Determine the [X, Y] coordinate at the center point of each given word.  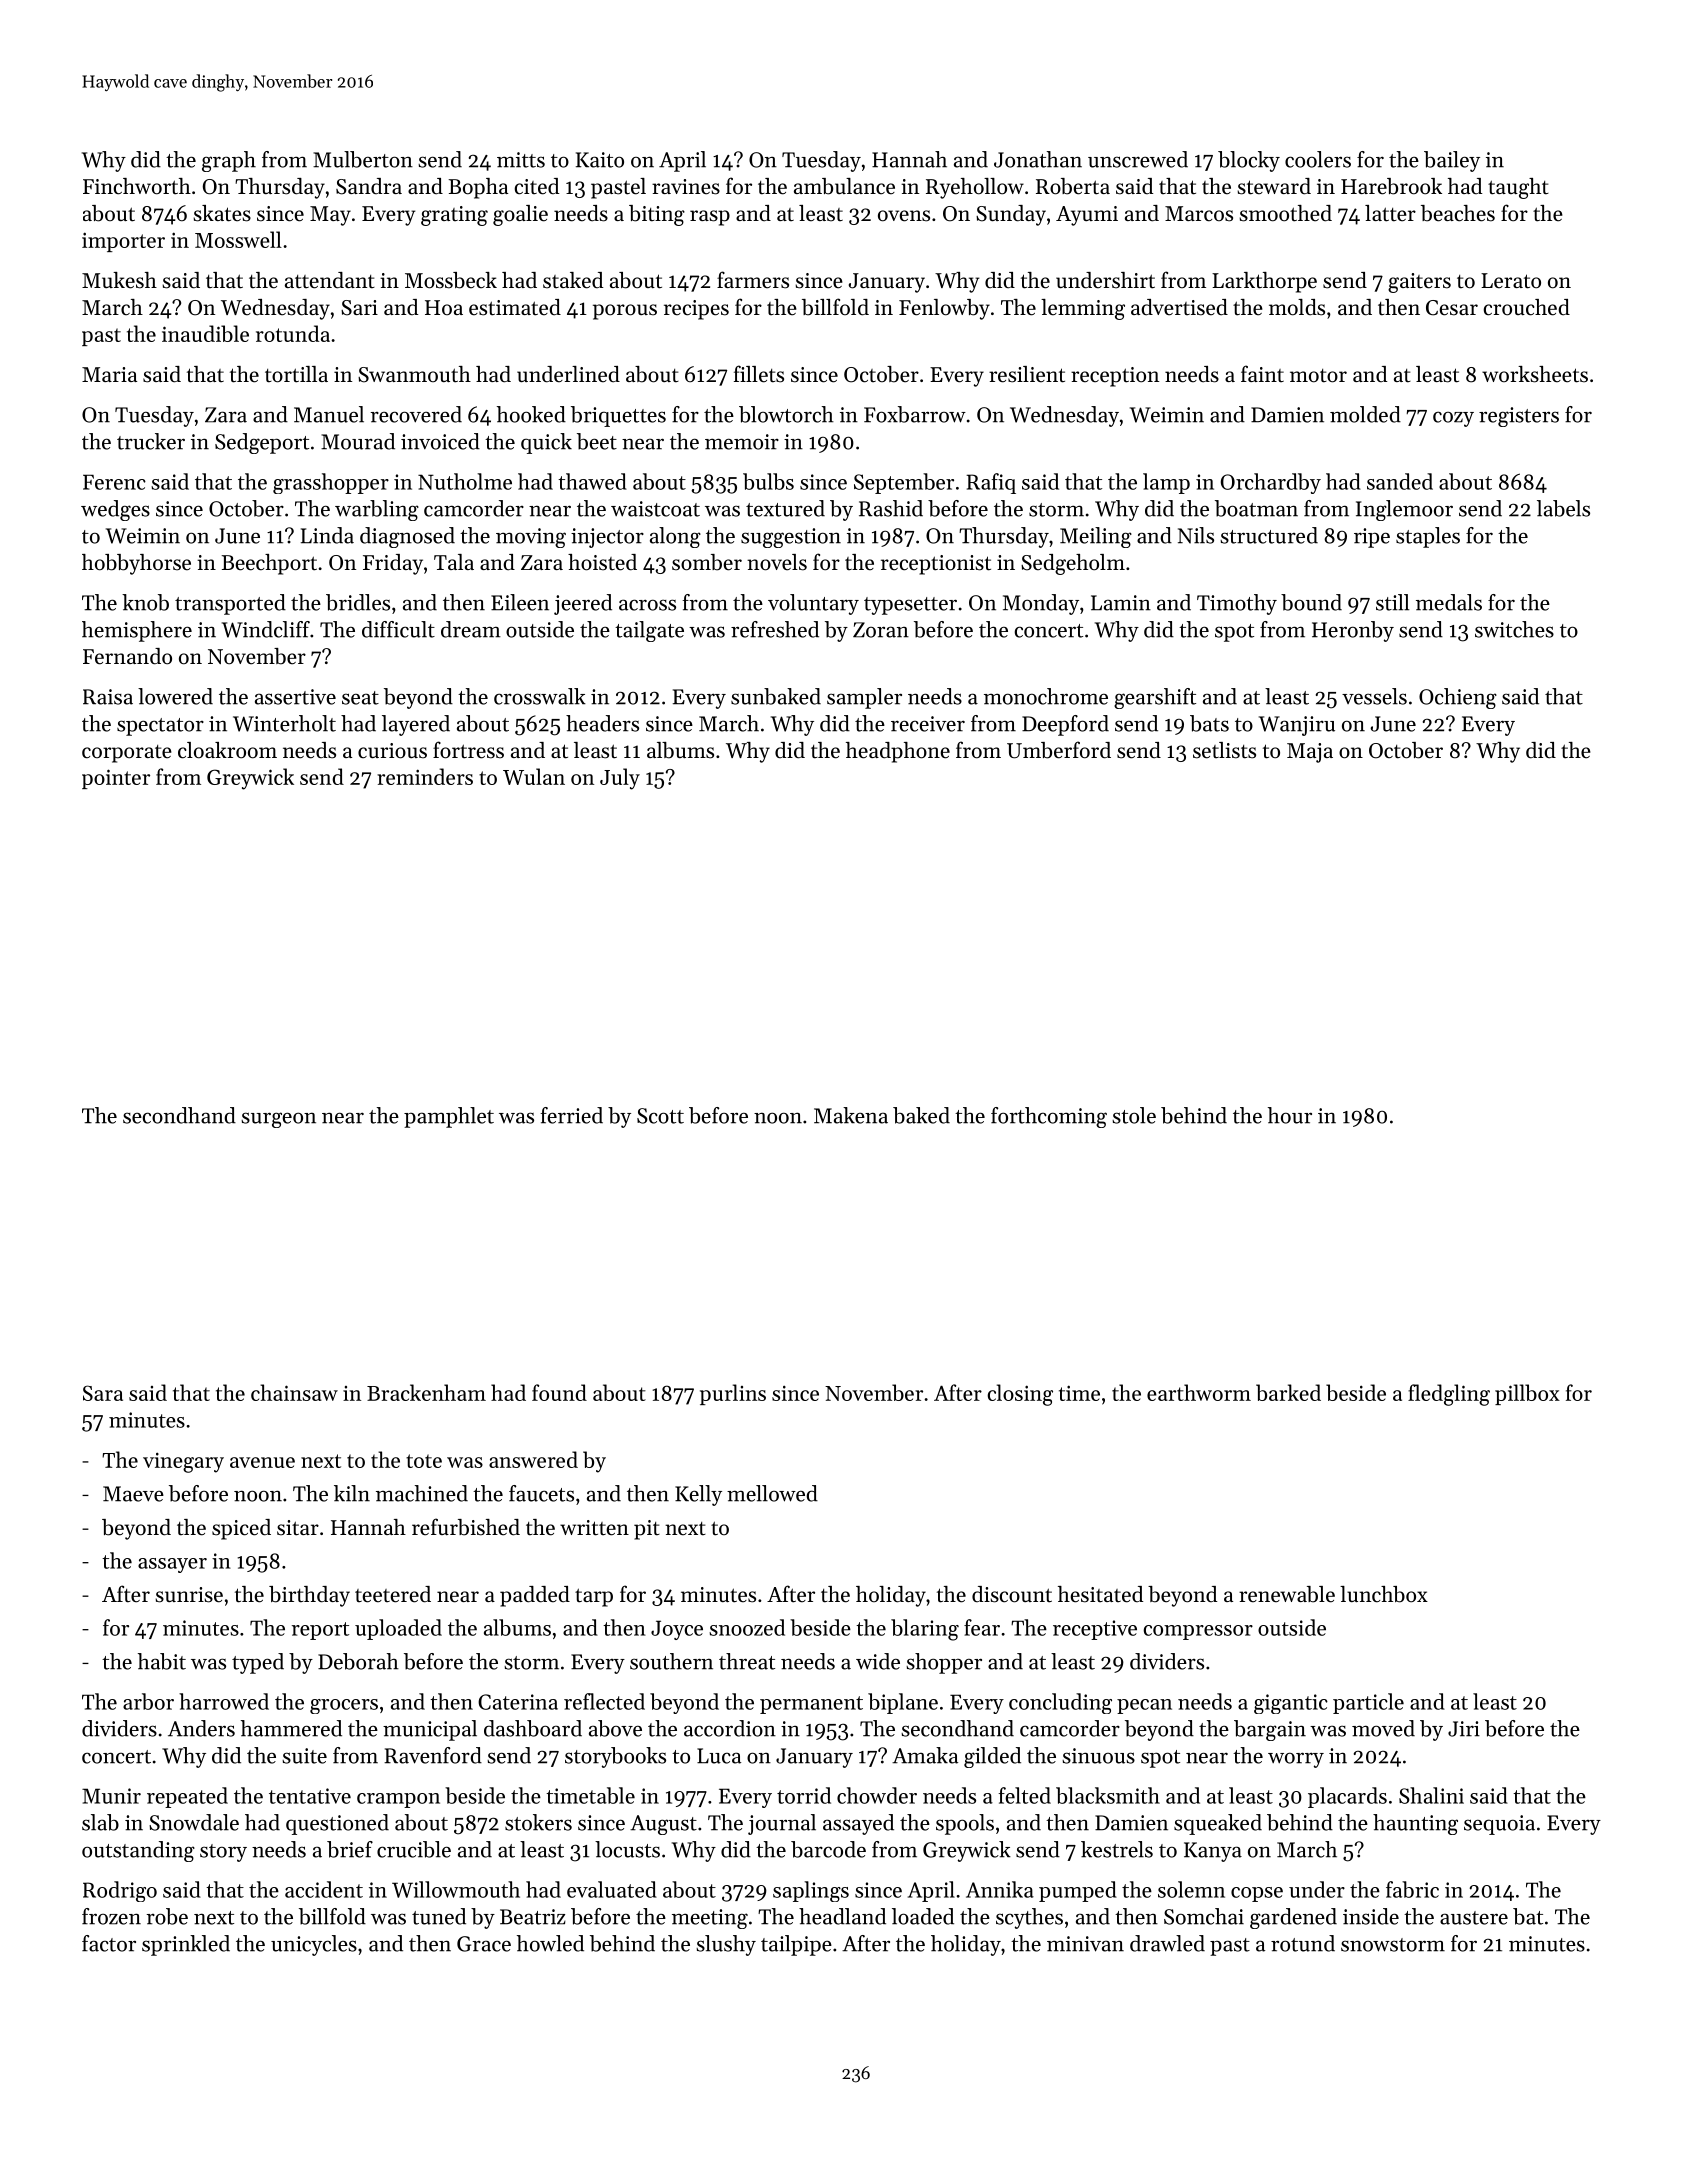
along [675, 537]
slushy [726, 1945]
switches [1514, 629]
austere [1474, 1918]
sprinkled [186, 1945]
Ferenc [114, 482]
